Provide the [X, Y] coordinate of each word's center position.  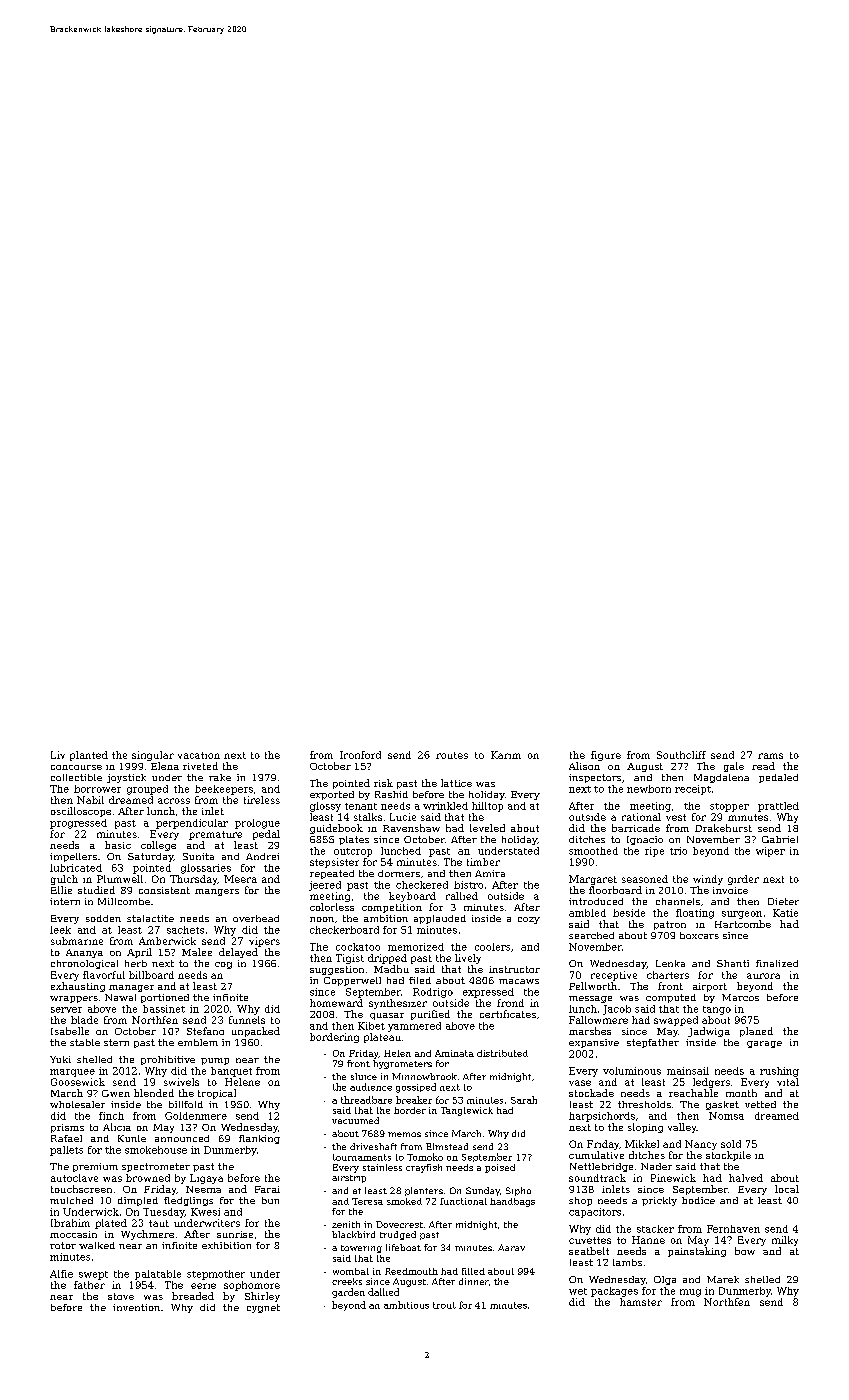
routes [452, 755]
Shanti [733, 963]
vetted [760, 1104]
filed [420, 980]
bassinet [164, 1009]
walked [97, 1245]
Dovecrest [399, 1224]
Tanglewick [467, 1111]
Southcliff [681, 755]
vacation [199, 755]
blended [154, 1093]
